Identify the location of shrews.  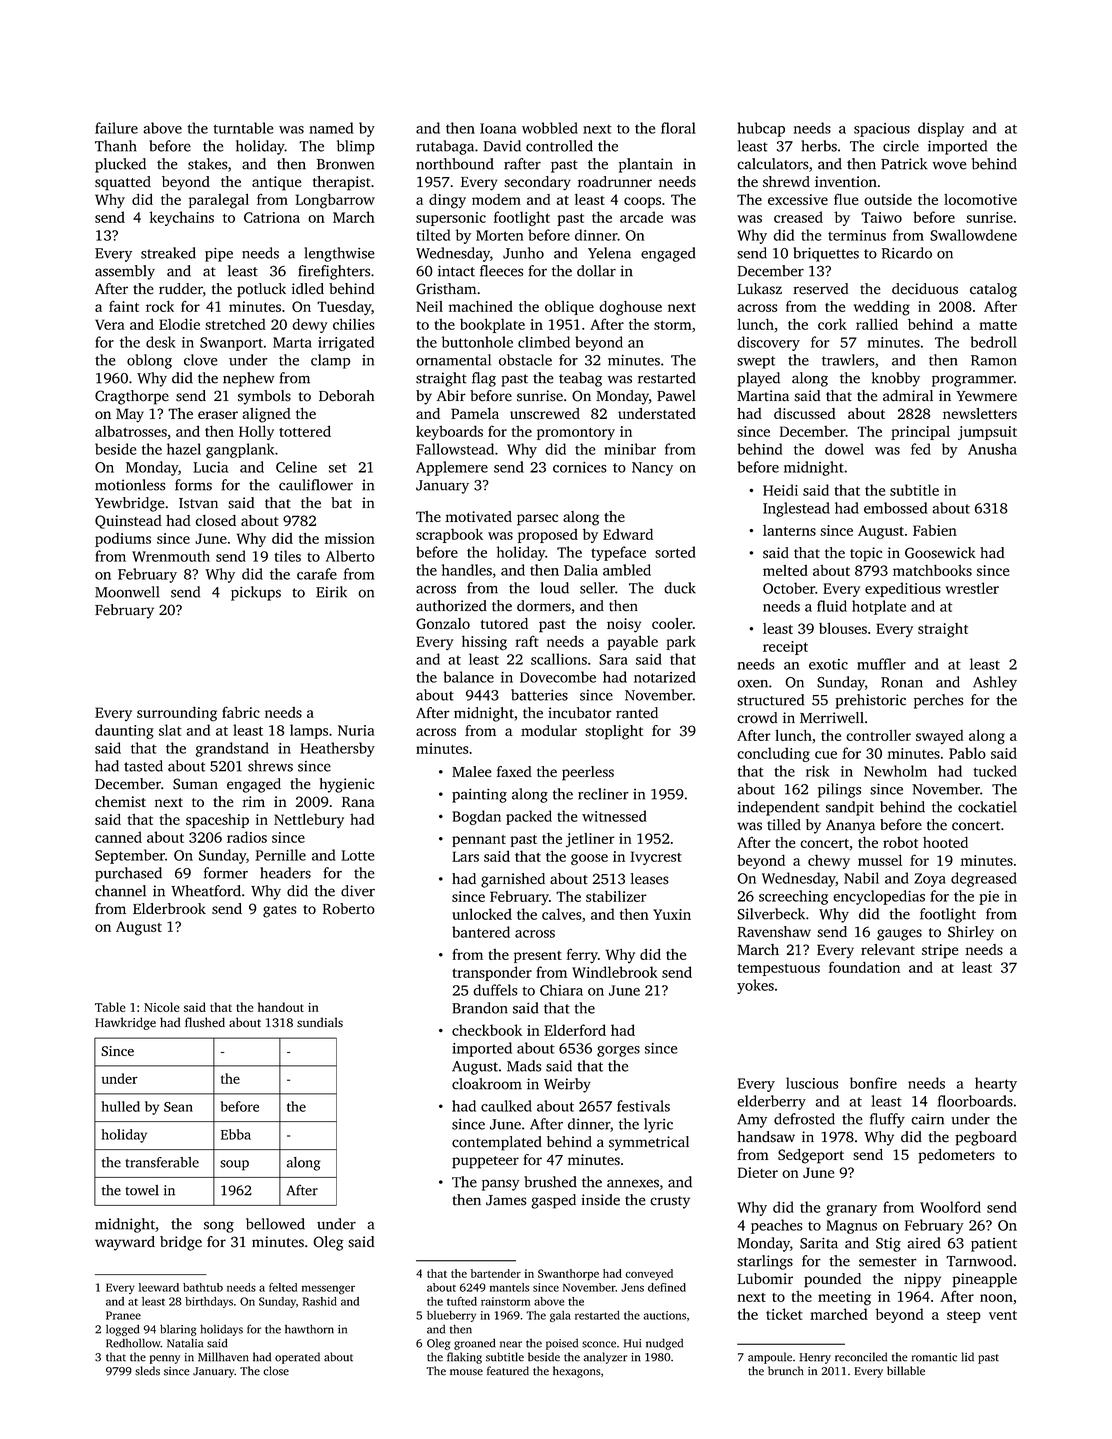
(270, 766).
